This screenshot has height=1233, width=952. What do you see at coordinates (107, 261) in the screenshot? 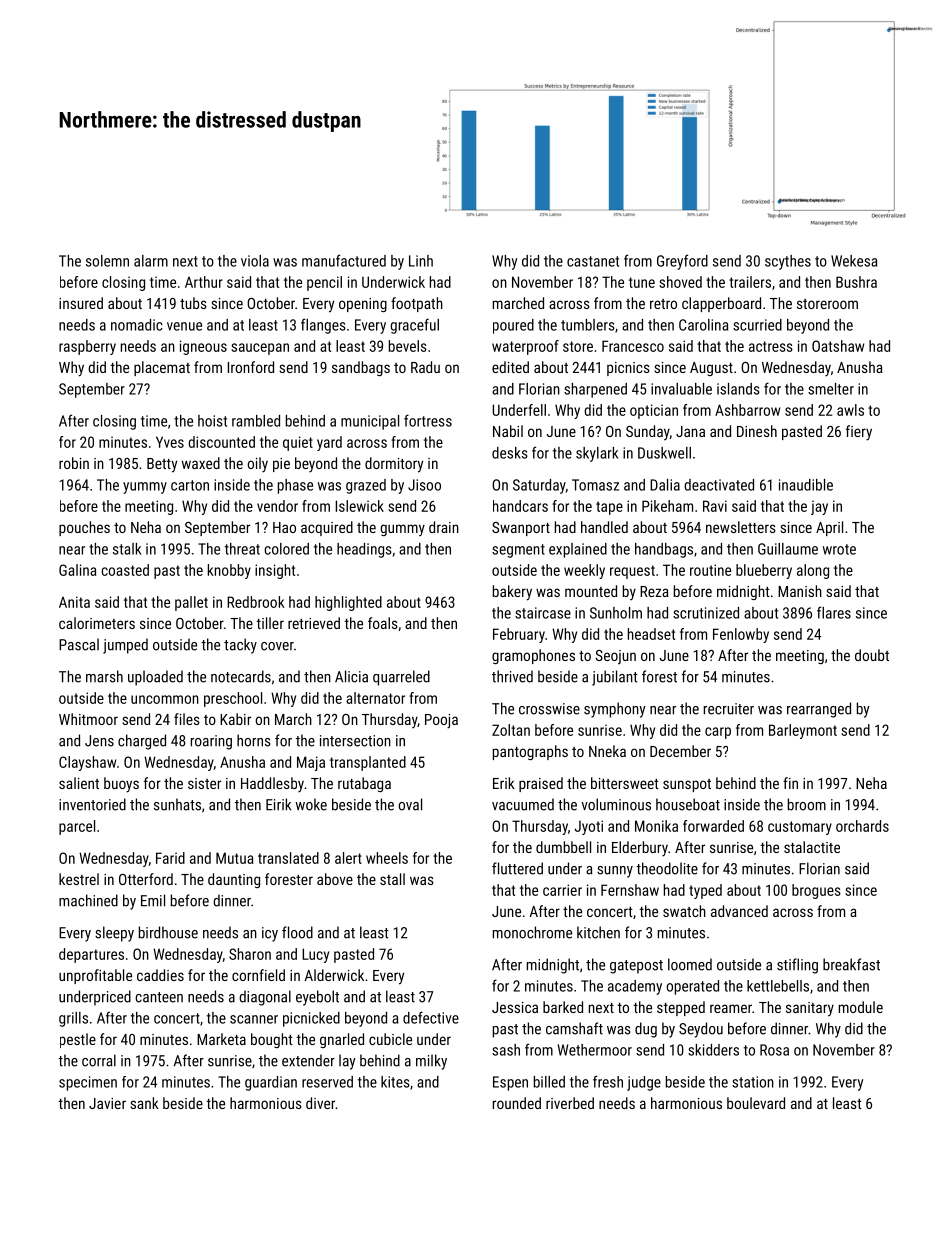
I see `solemn` at bounding box center [107, 261].
